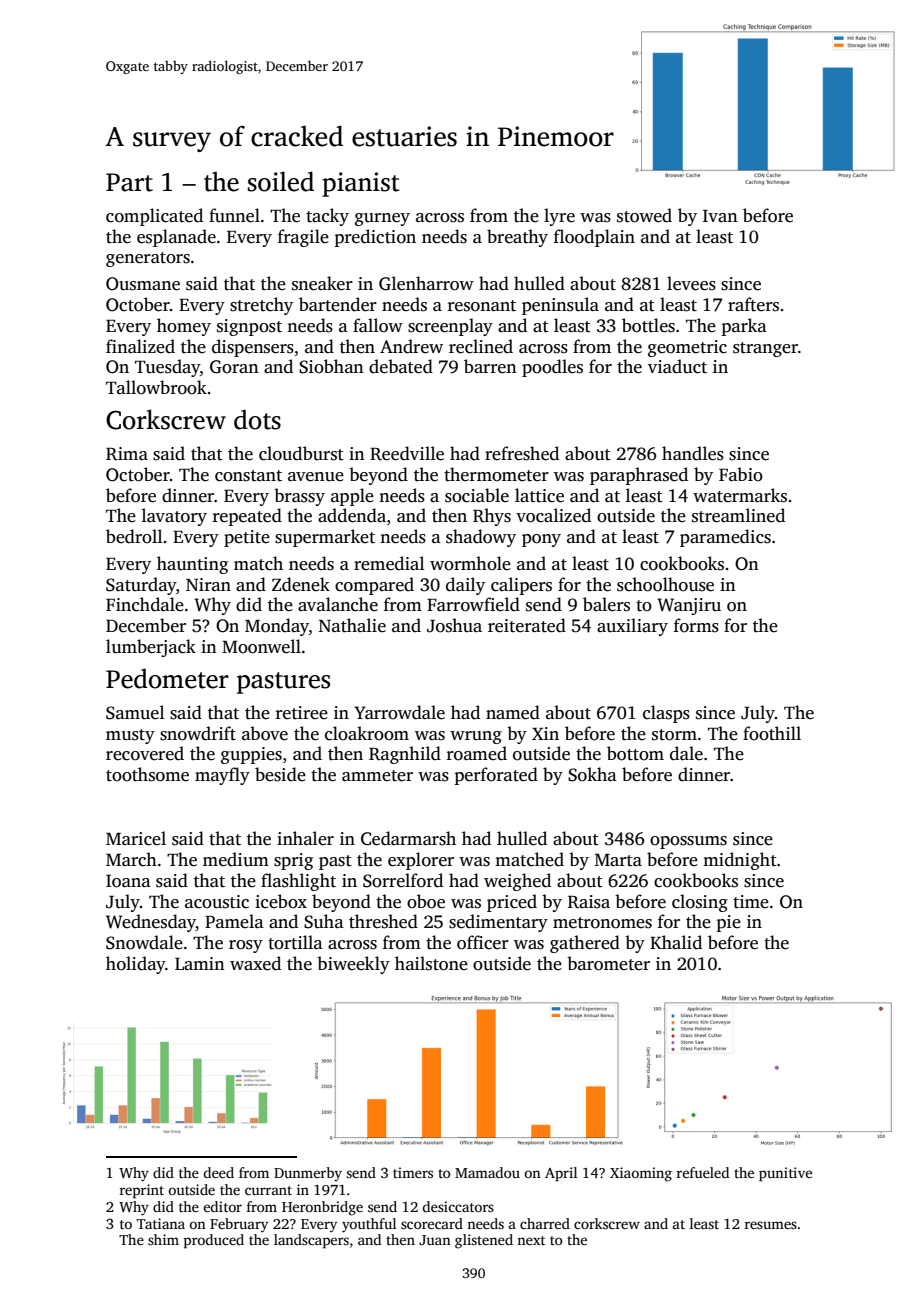 The image size is (924, 1311). I want to click on Siobhan, so click(331, 366).
